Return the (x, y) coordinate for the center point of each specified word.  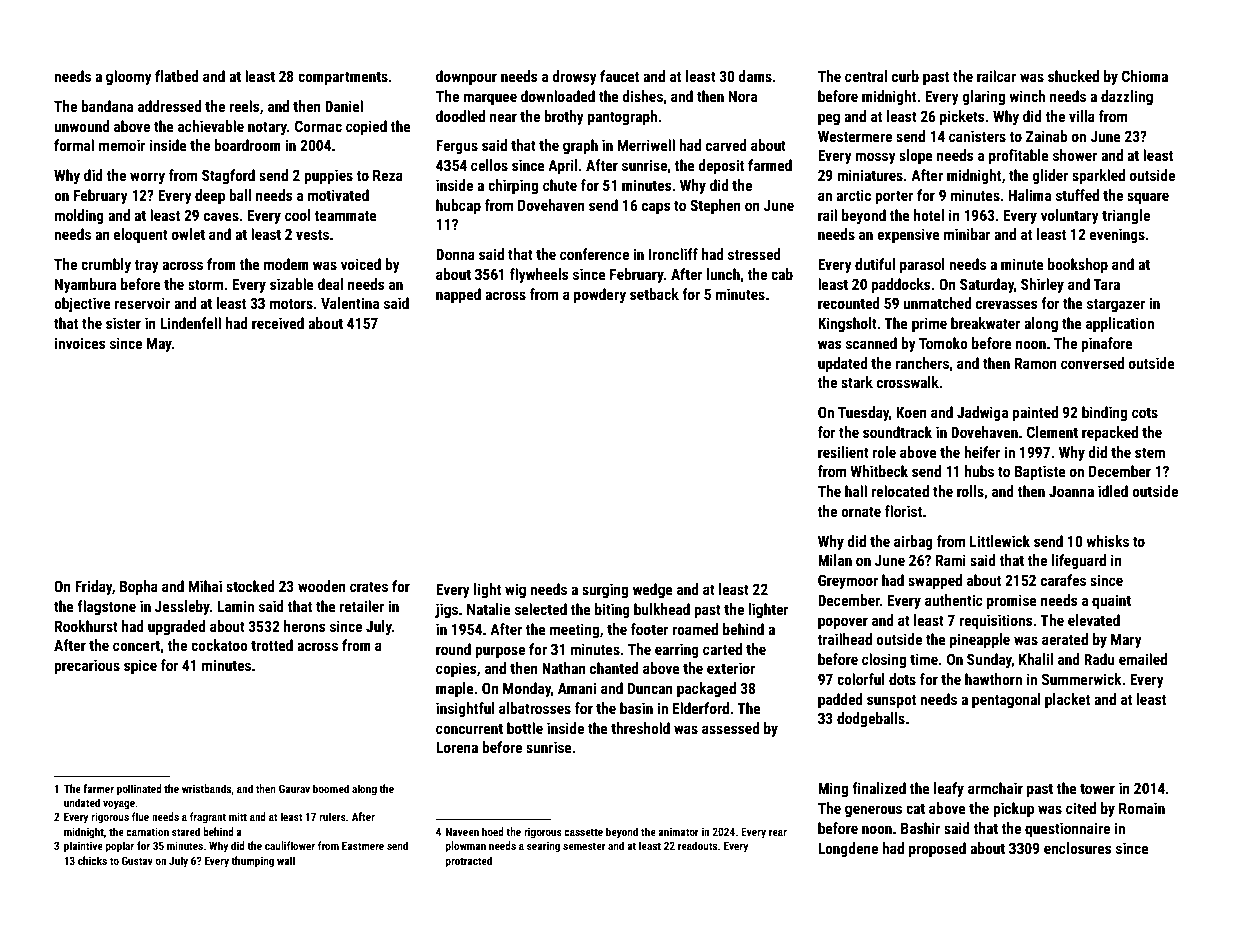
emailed (1143, 659)
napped (458, 295)
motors (291, 304)
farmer (98, 788)
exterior (731, 668)
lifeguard (1079, 561)
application (1120, 324)
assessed (731, 728)
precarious (87, 666)
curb (905, 76)
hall (856, 491)
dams (755, 76)
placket (1067, 700)
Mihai (205, 586)
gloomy (129, 77)
